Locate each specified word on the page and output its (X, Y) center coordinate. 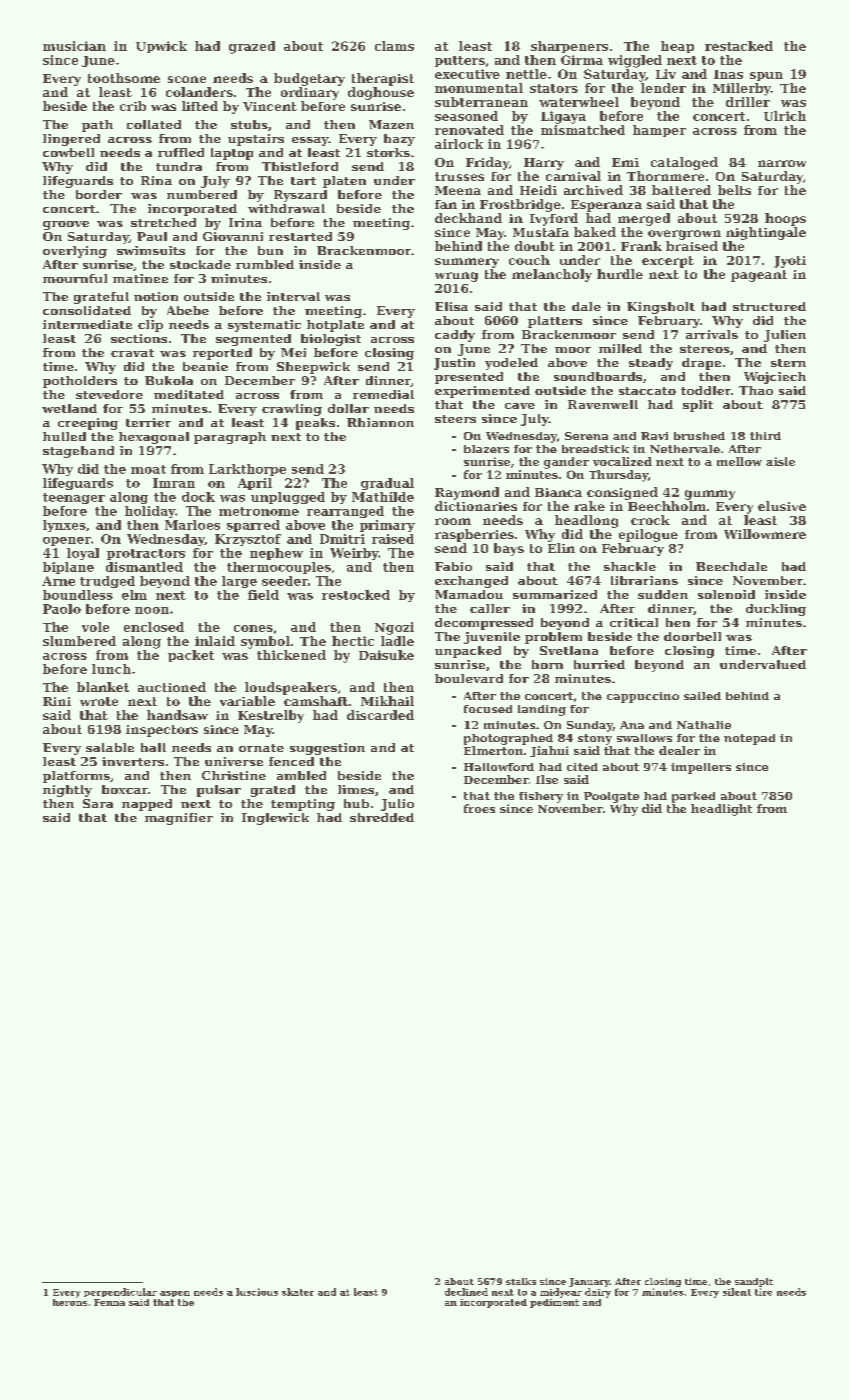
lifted (200, 106)
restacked (739, 46)
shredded (382, 817)
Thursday (618, 476)
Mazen (391, 124)
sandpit (754, 1282)
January (589, 1282)
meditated (189, 394)
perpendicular (120, 1292)
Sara (98, 803)
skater (298, 1292)
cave (520, 406)
